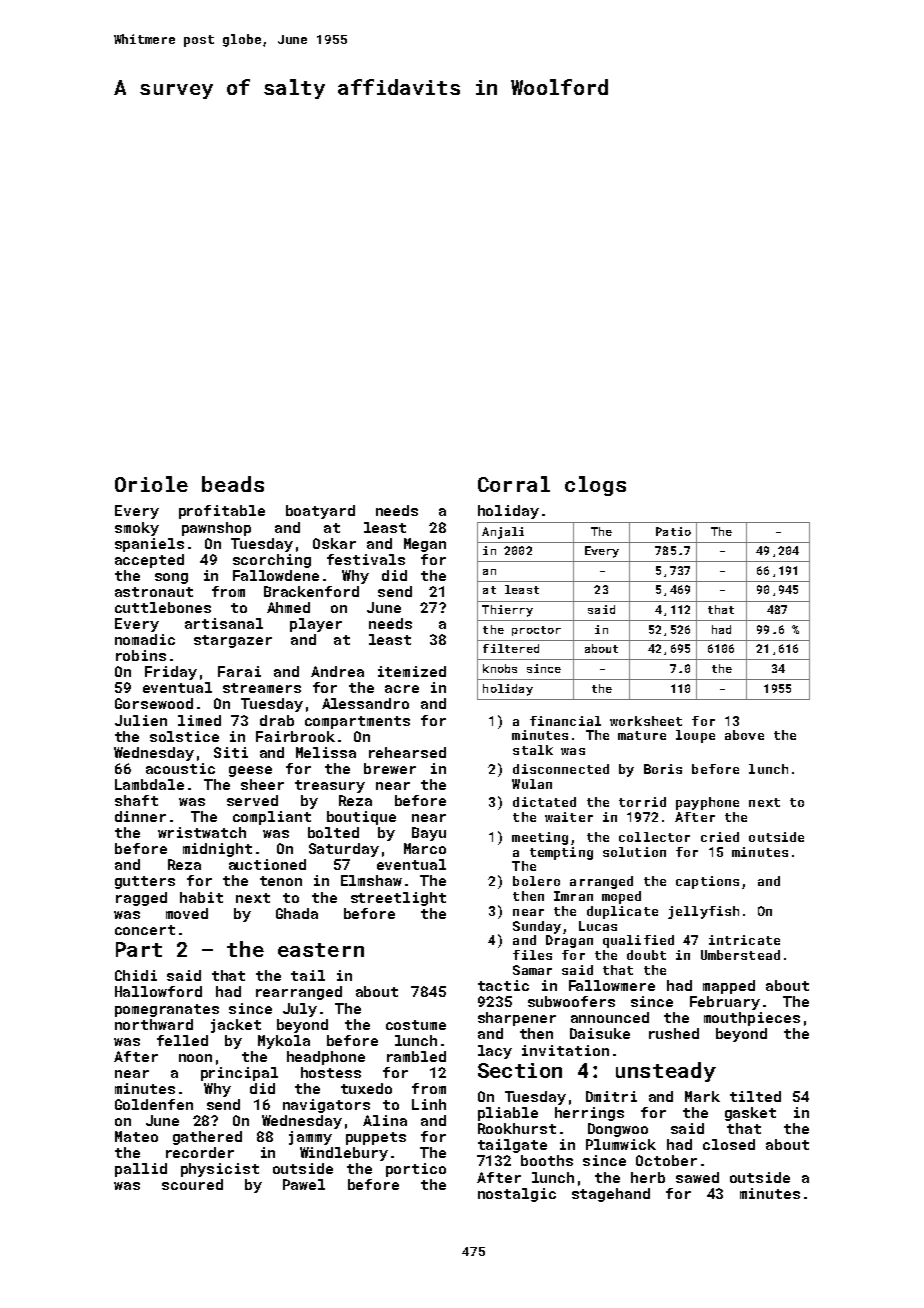 Image resolution: width=924 pixels, height=1308 pixels. Describe the element at coordinates (398, 899) in the page. I see `streetlight` at that location.
